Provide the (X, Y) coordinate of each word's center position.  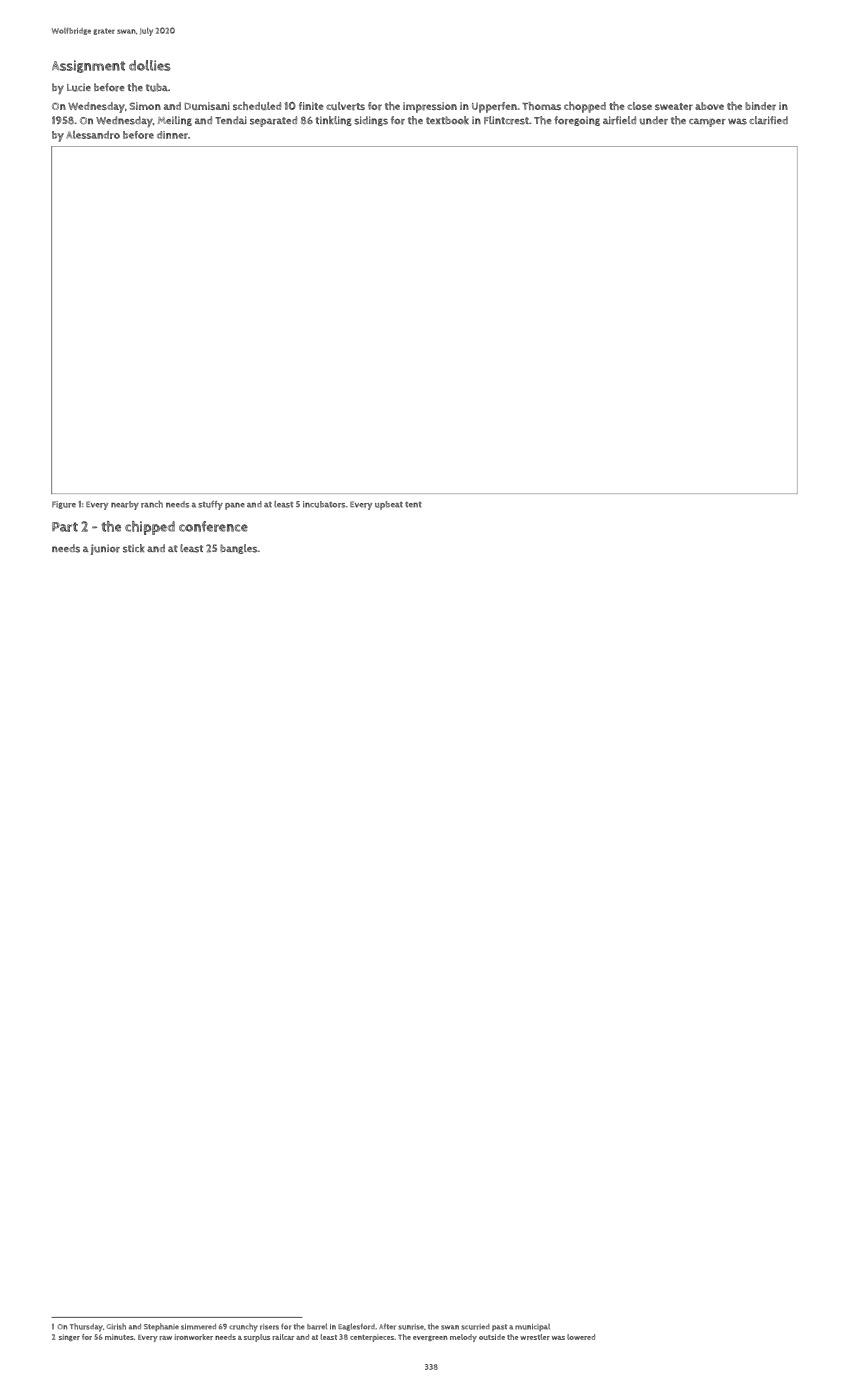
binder (760, 106)
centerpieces (372, 1338)
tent (413, 504)
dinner (172, 135)
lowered (581, 1337)
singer (69, 1337)
